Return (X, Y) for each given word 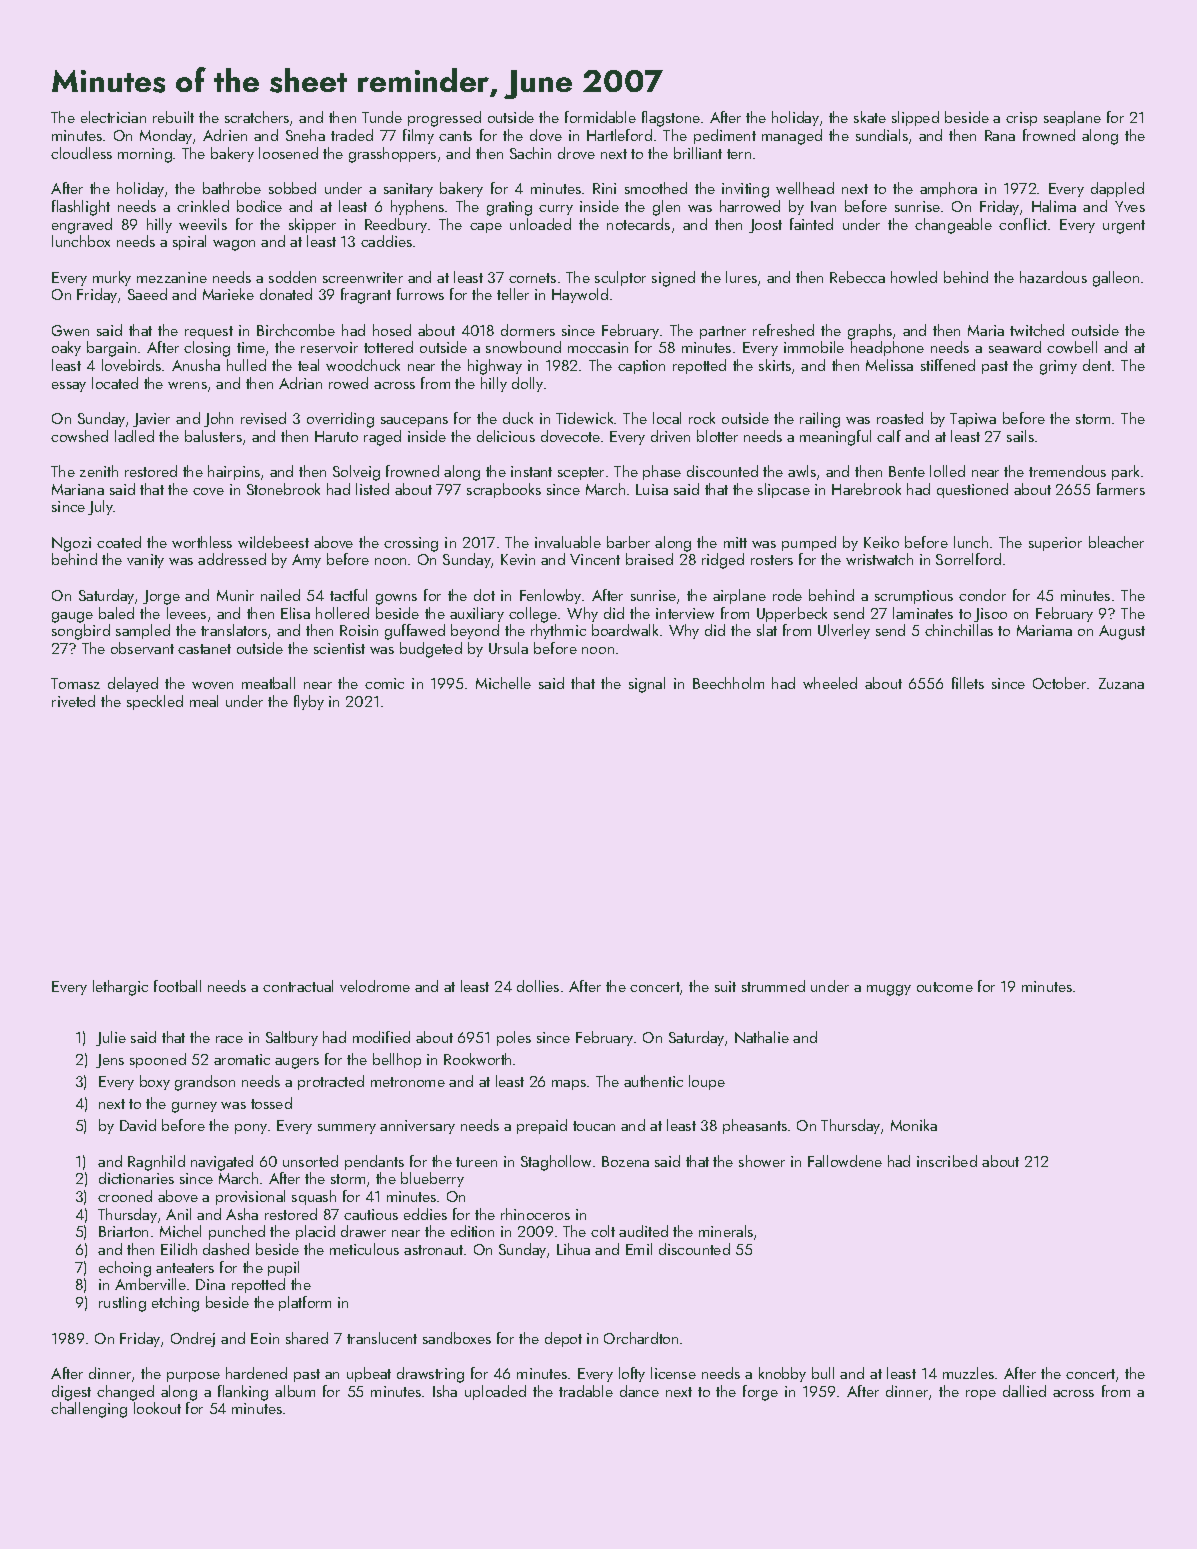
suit (725, 986)
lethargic (120, 988)
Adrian (300, 383)
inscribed (947, 1161)
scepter (581, 473)
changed (125, 1393)
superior (1055, 544)
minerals (726, 1231)
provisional (250, 1197)
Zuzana (1121, 683)
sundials (882, 135)
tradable (586, 1391)
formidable (600, 117)
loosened (288, 153)
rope (981, 1395)
